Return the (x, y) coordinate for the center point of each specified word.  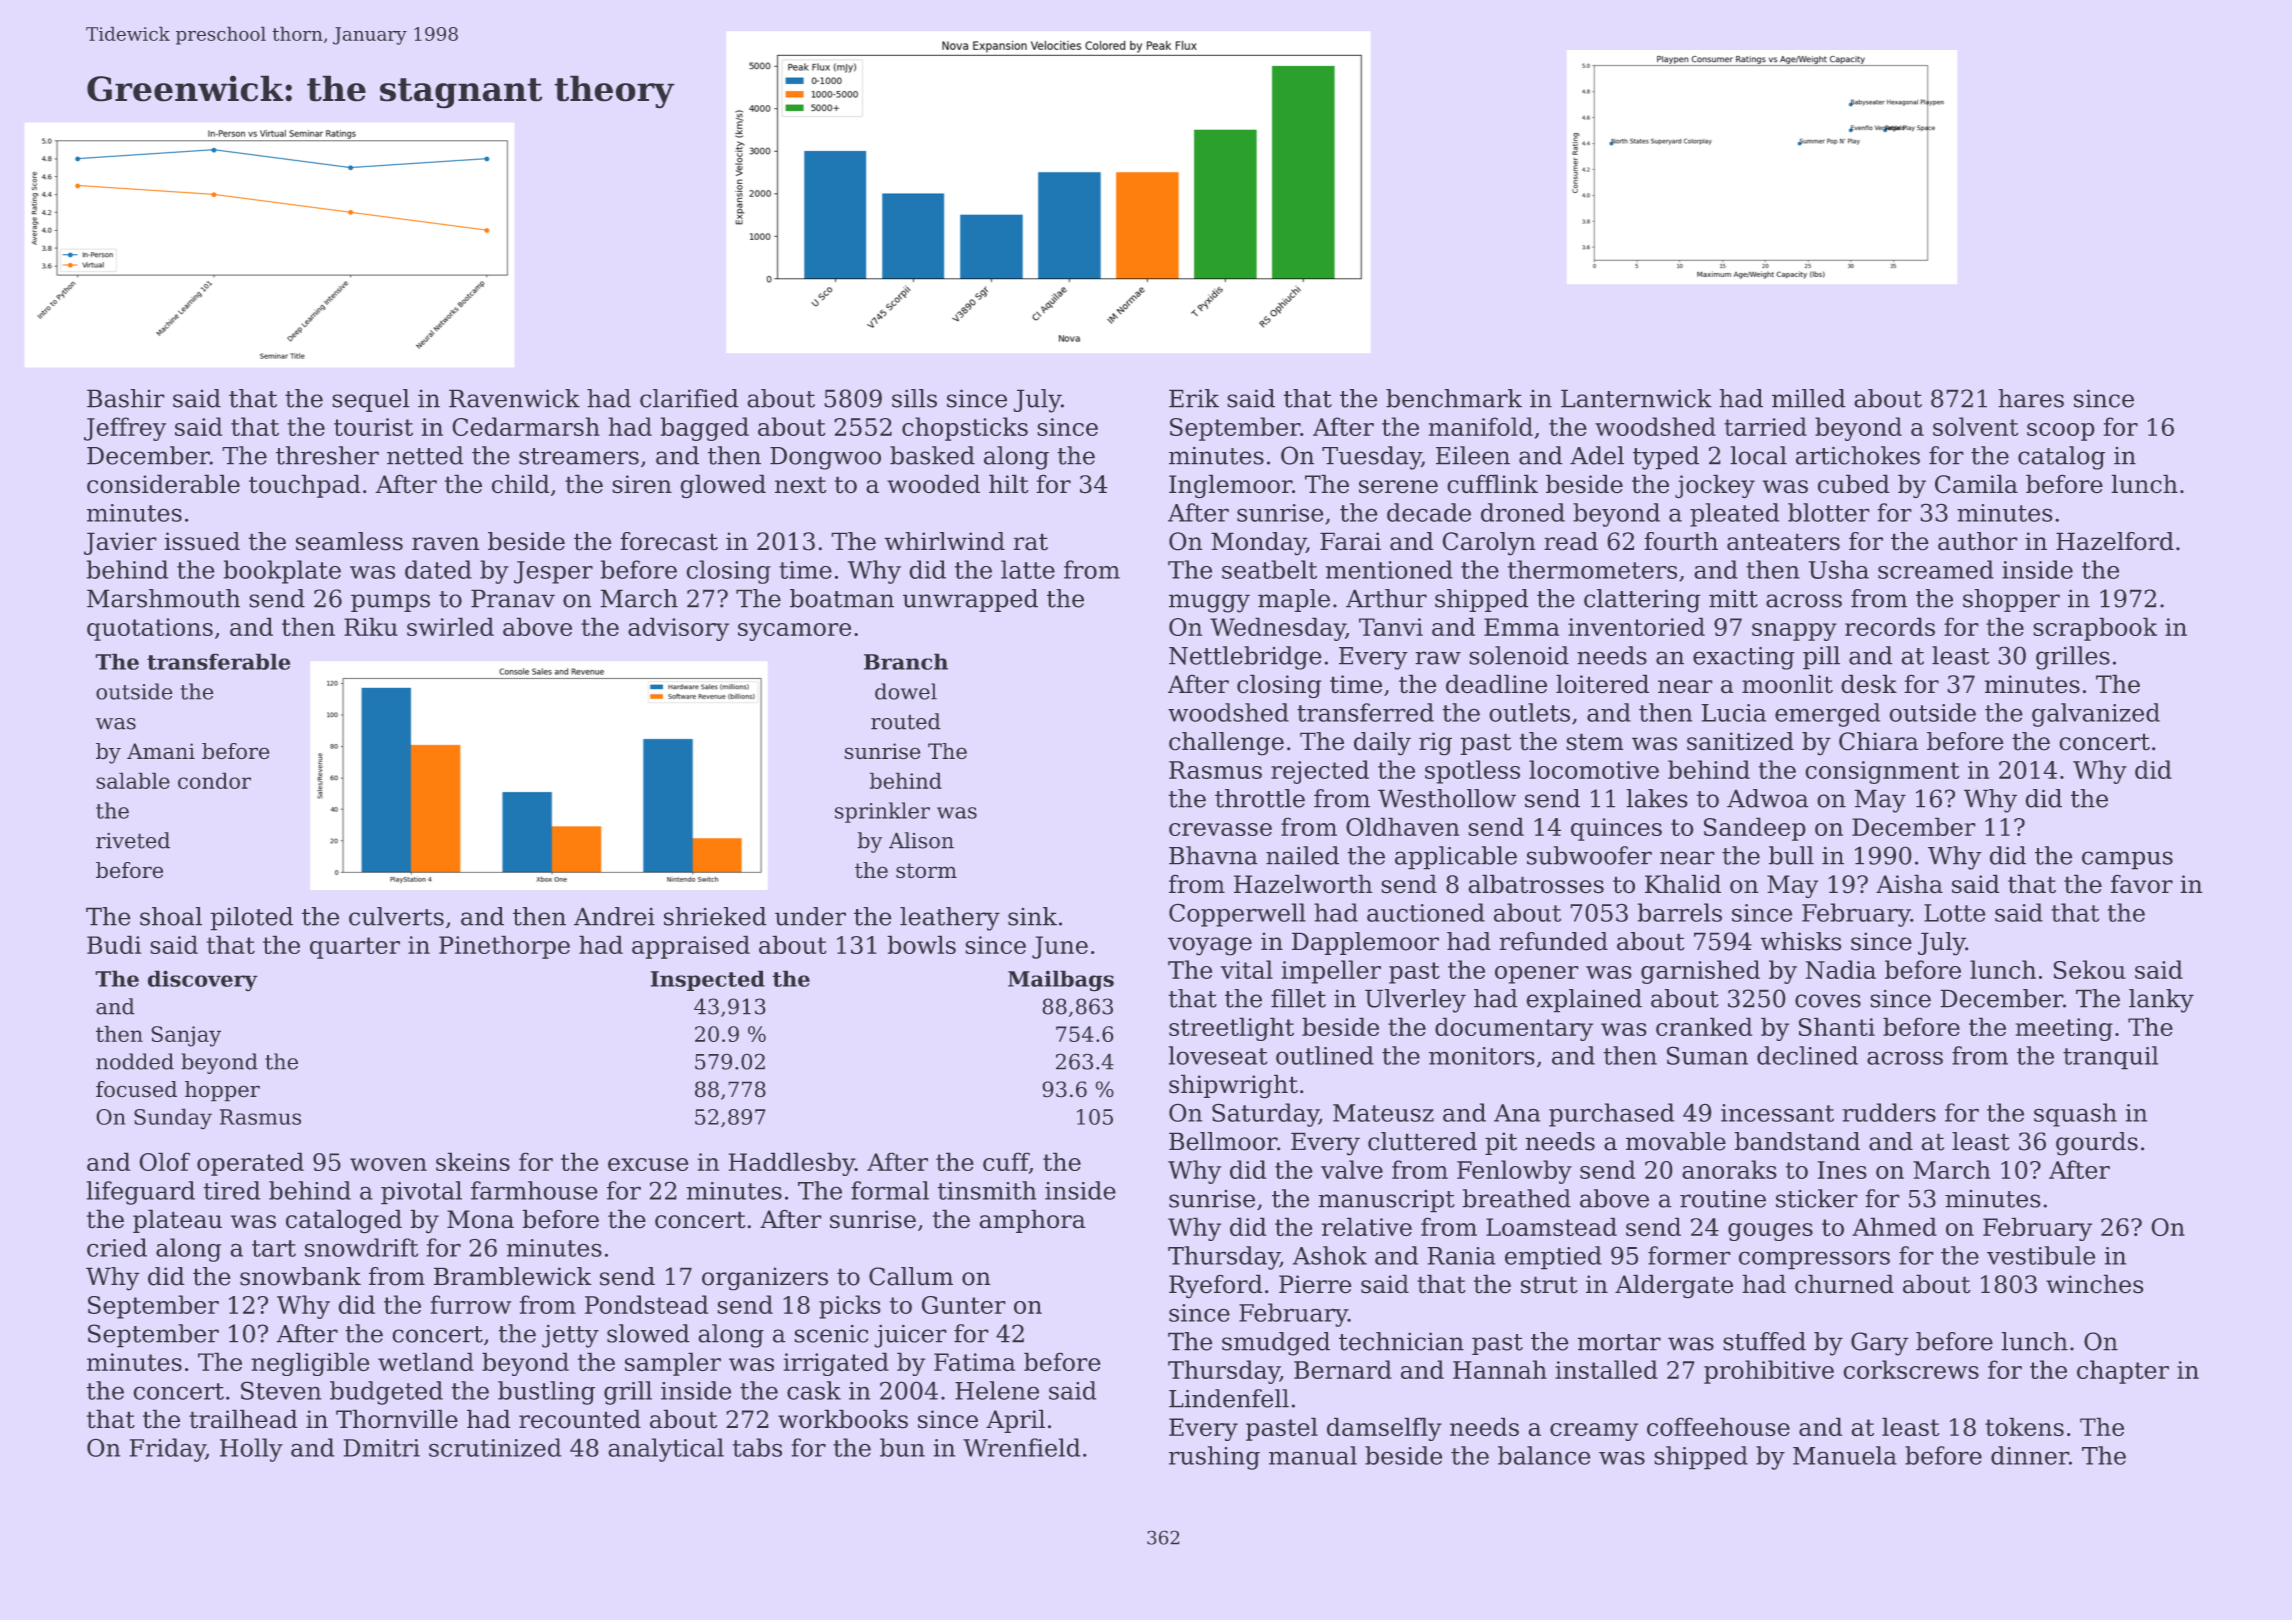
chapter (2123, 1372)
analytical (666, 1450)
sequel (371, 400)
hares (2031, 398)
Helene (997, 1390)
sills (914, 398)
